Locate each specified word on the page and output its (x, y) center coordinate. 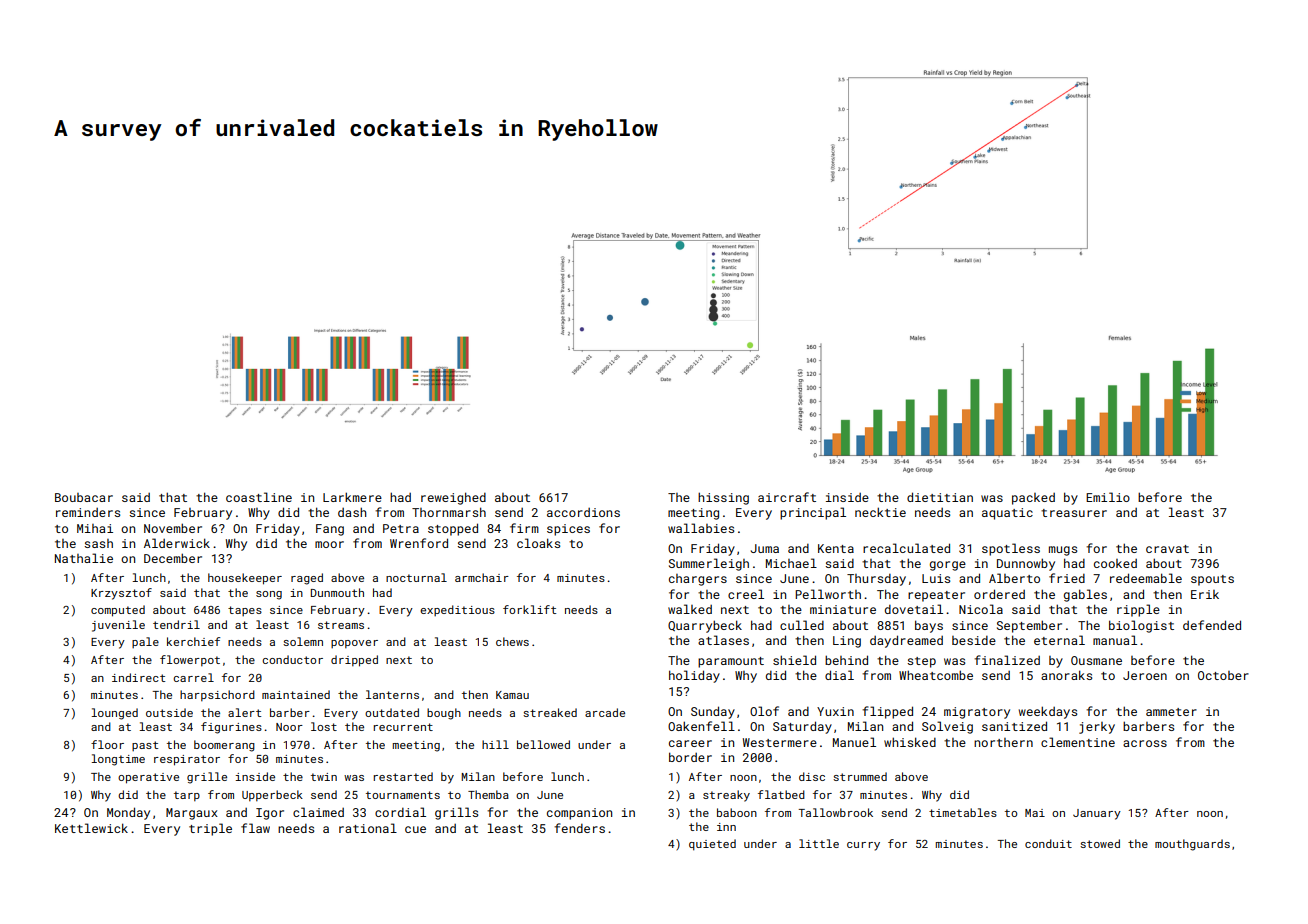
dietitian (940, 497)
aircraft (787, 497)
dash (352, 512)
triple (210, 829)
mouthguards (1192, 845)
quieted (712, 845)
